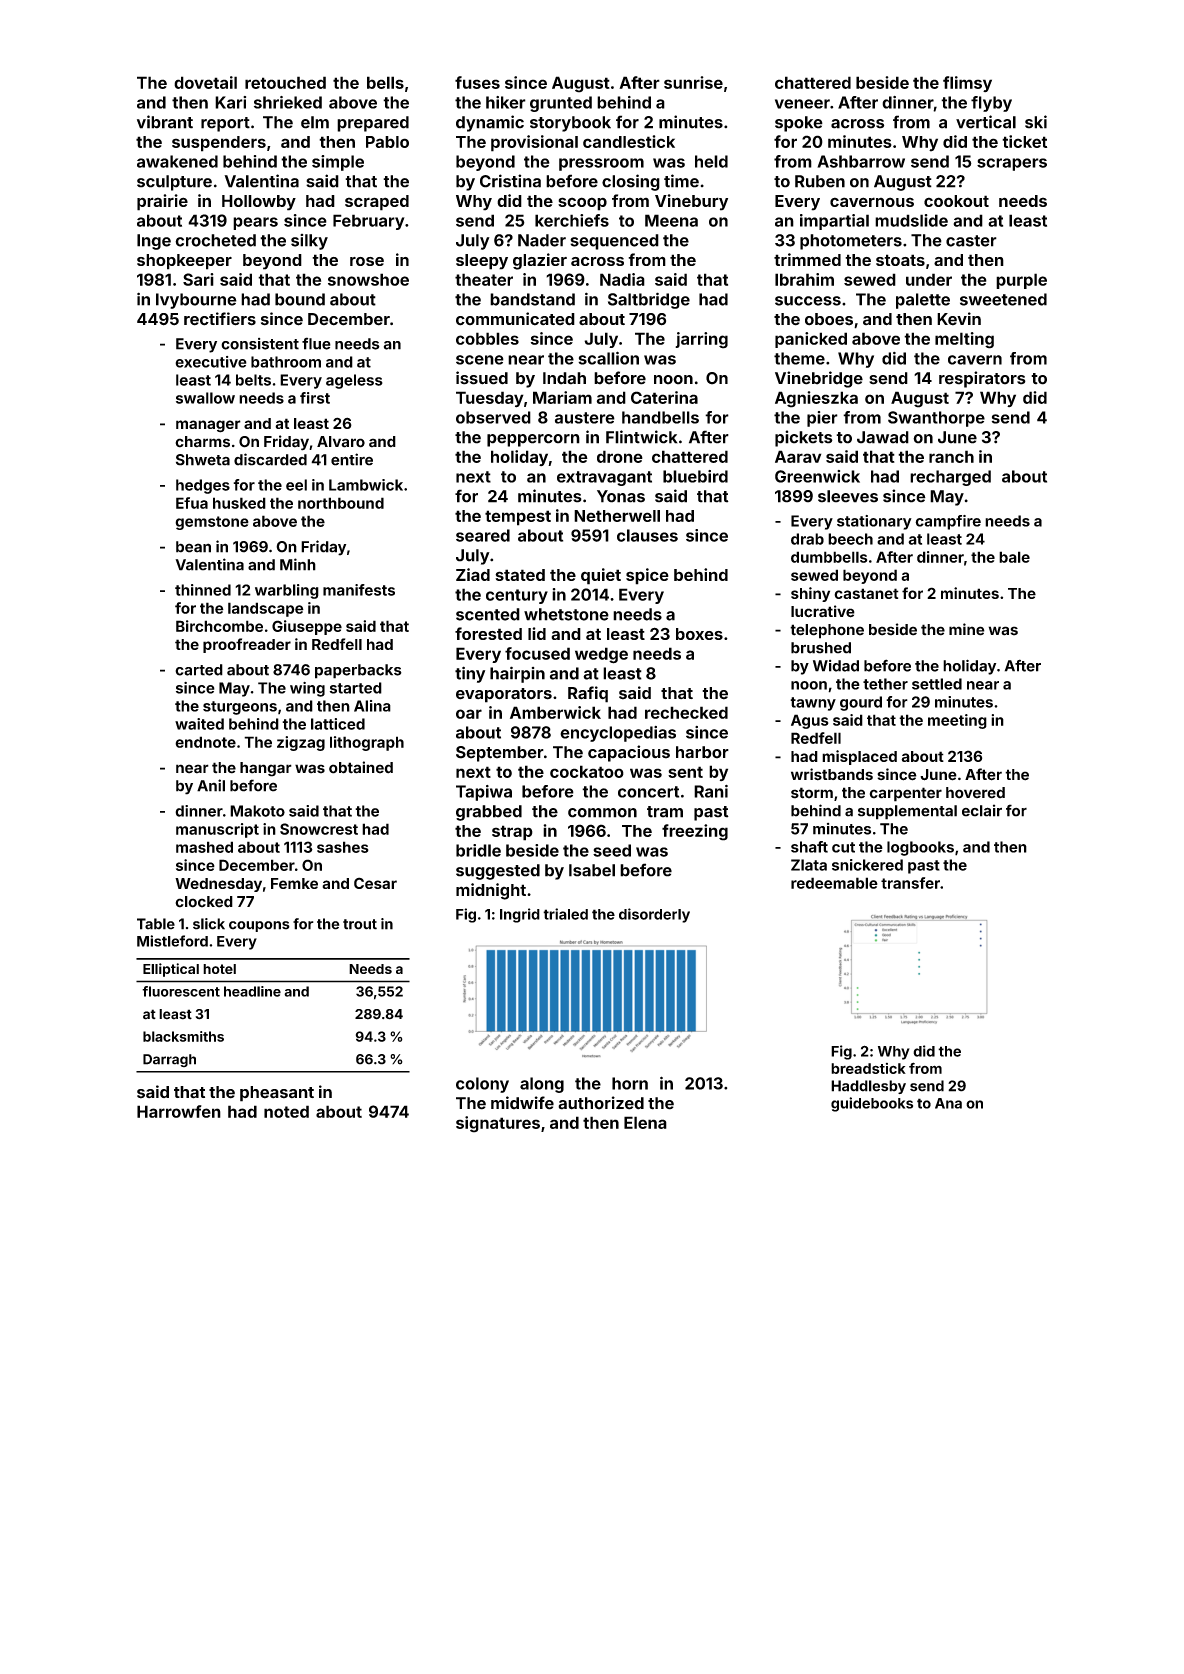 This page has width=1184, height=1674. What do you see at coordinates (906, 794) in the page?
I see `carpenter` at bounding box center [906, 794].
